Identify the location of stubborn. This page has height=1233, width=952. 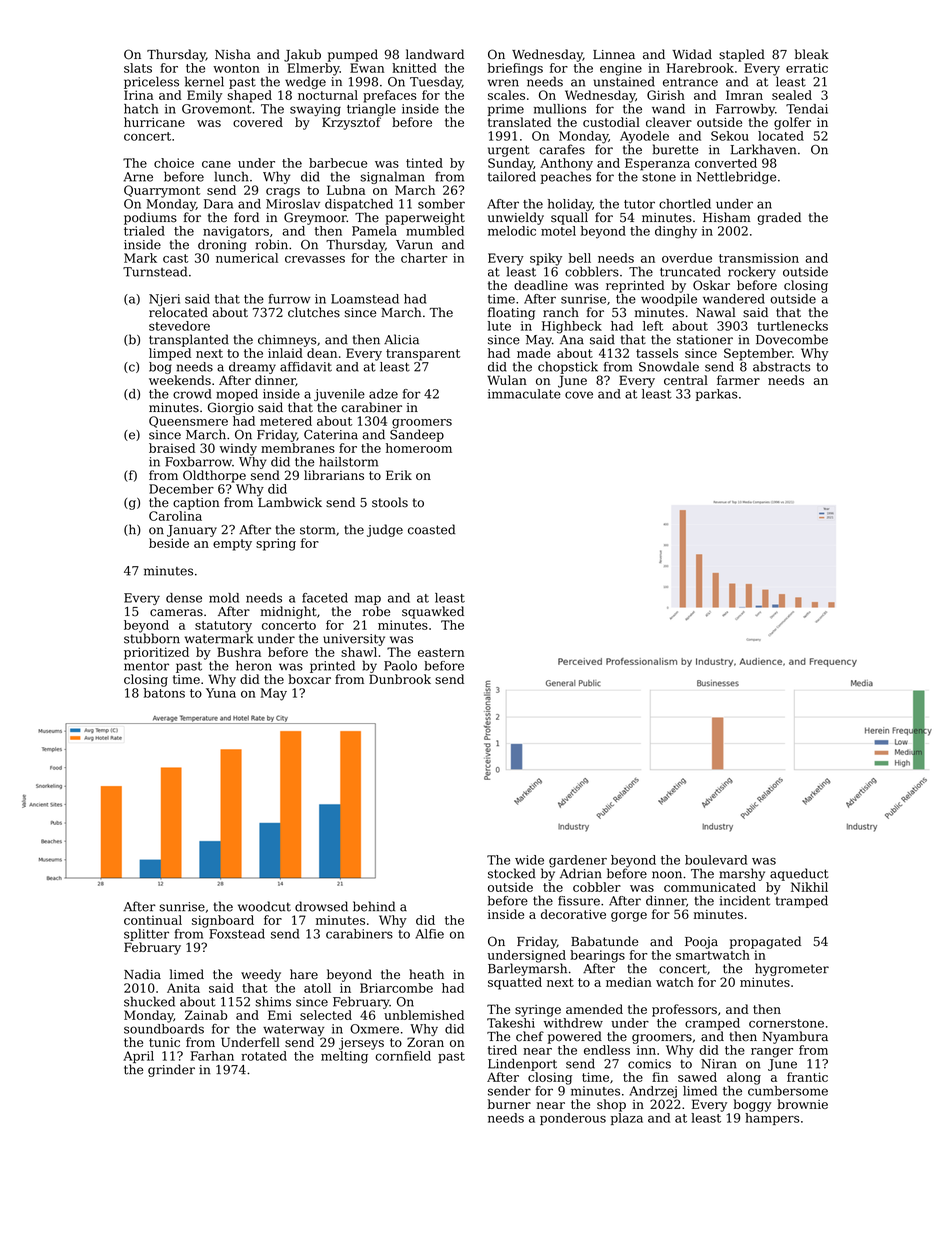
(152, 638).
